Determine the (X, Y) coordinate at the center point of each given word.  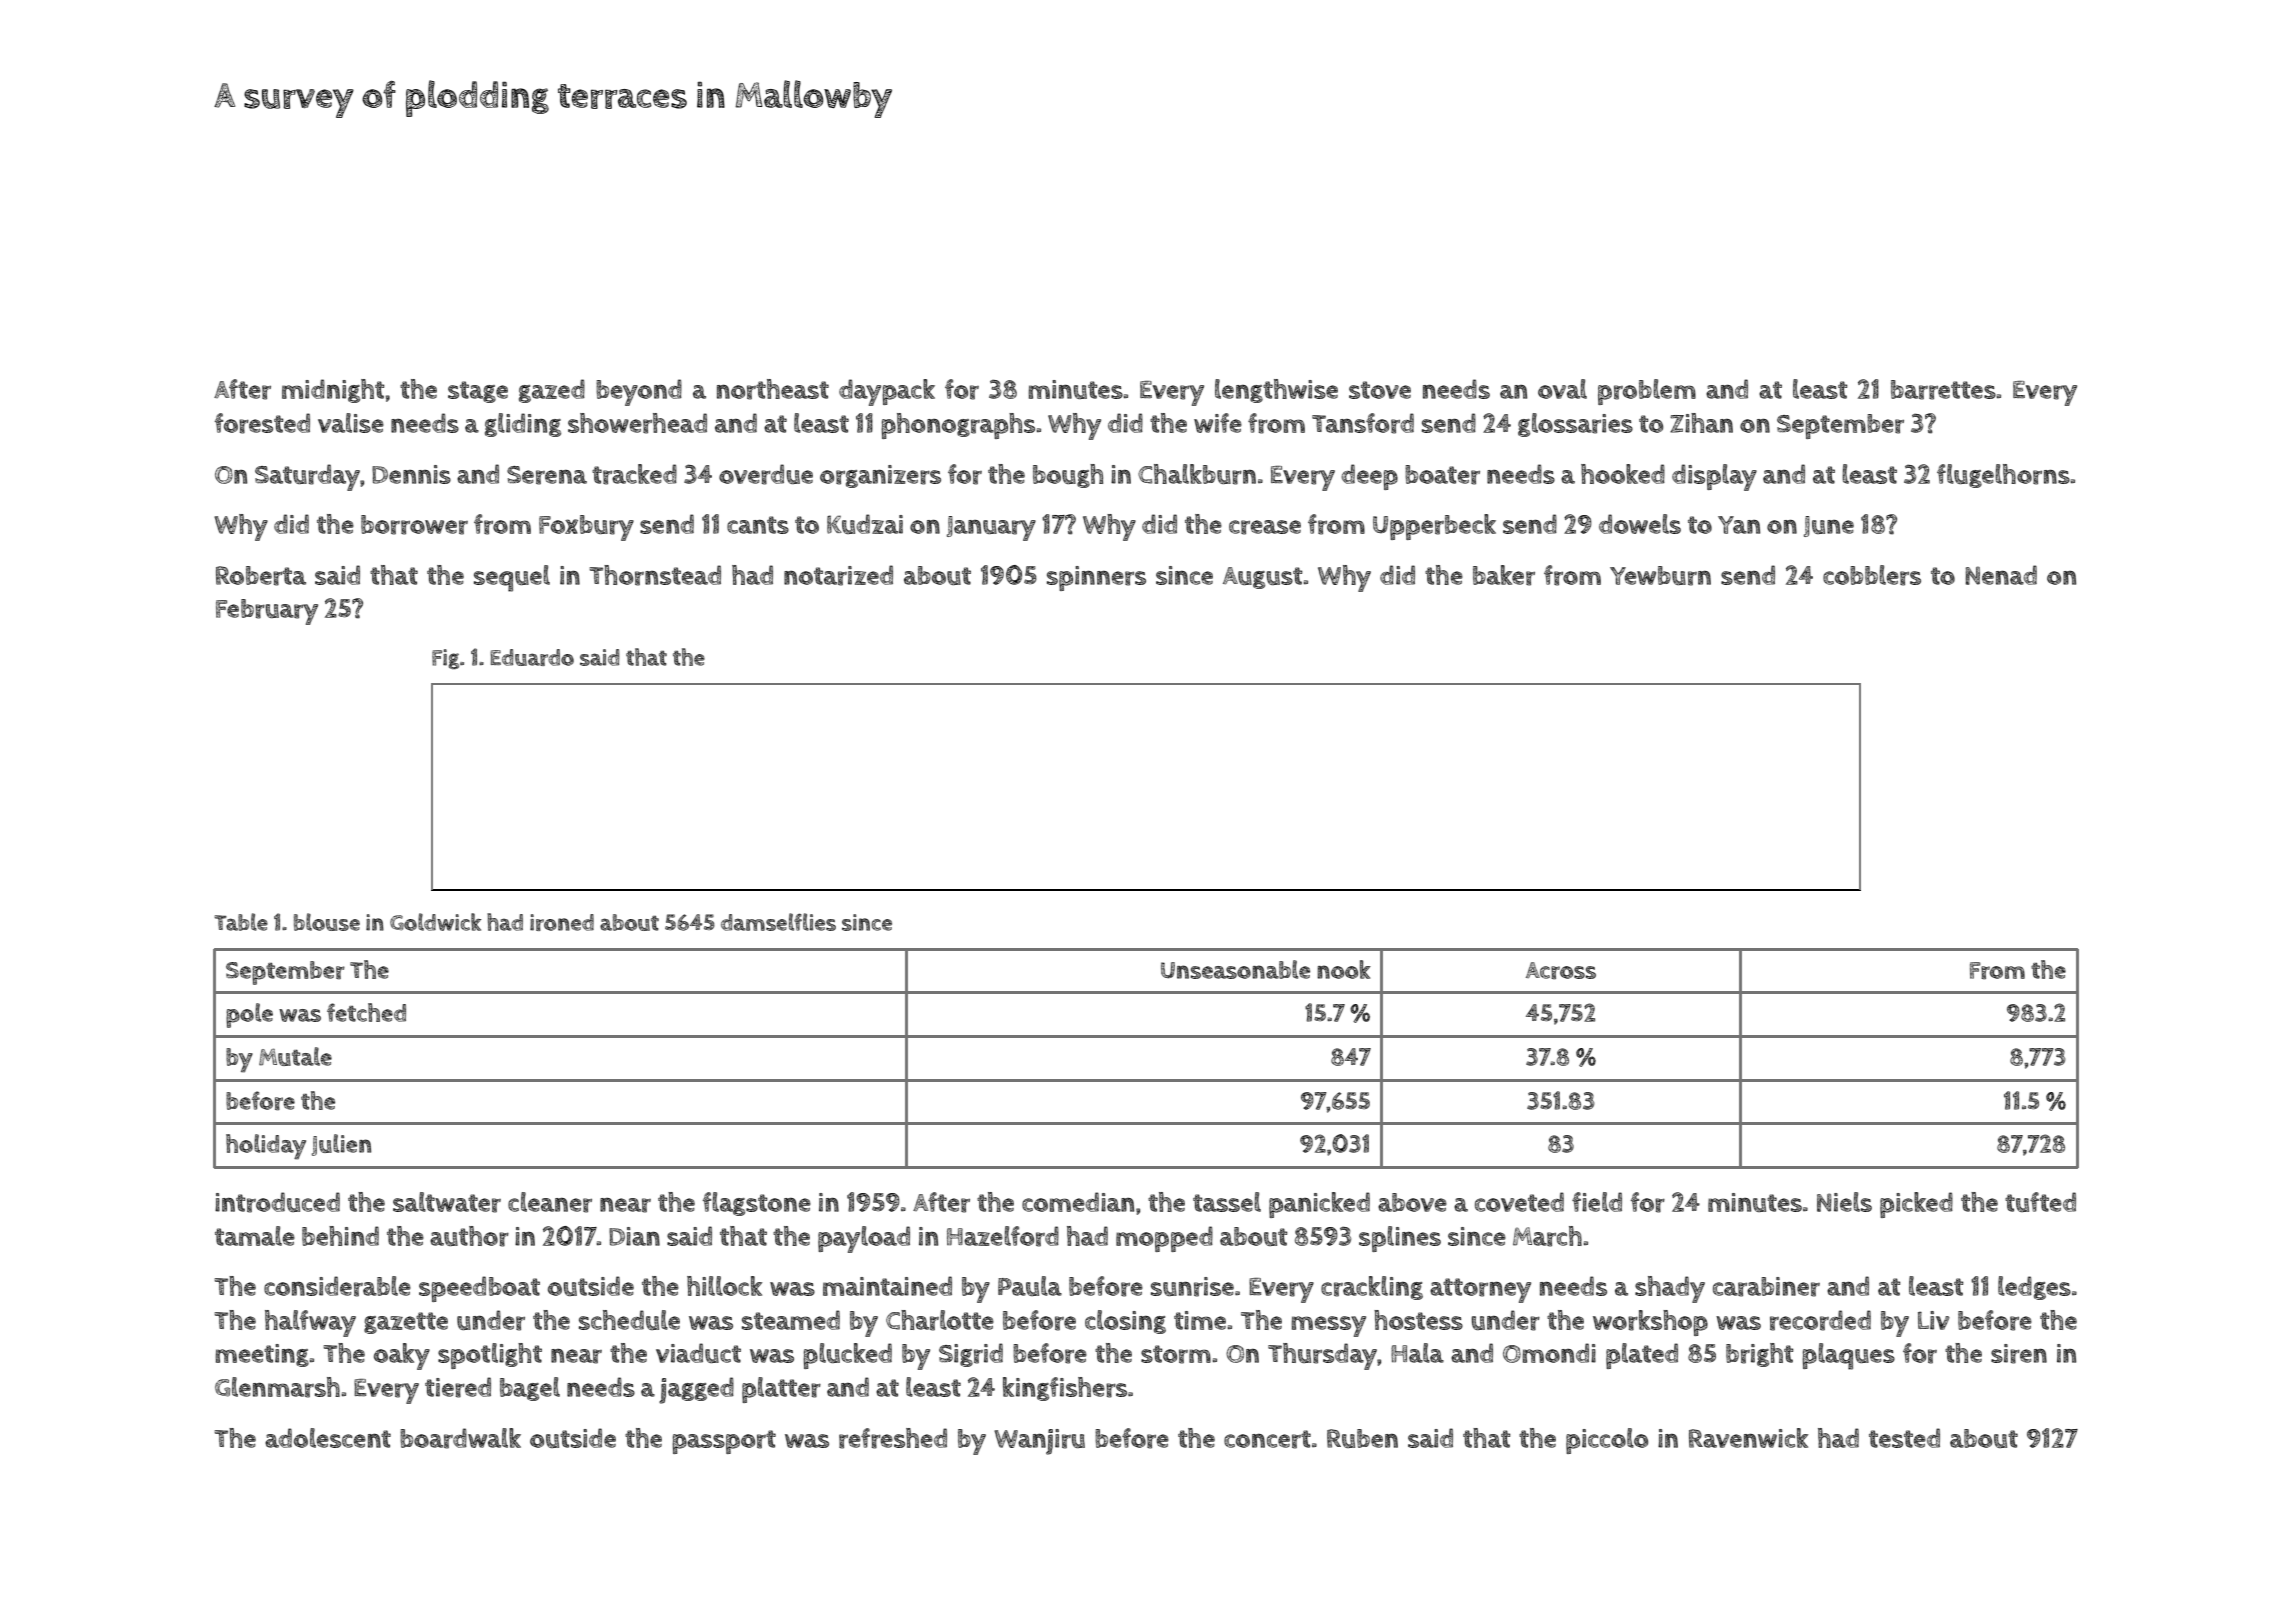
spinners (1096, 578)
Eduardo (532, 657)
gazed (552, 391)
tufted (2040, 1202)
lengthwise (1276, 391)
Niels (1844, 1202)
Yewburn (1660, 576)
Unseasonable (1235, 969)
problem (1647, 392)
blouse (327, 922)
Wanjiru (1039, 1442)
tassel (1227, 1202)
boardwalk (460, 1438)
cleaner (550, 1202)
